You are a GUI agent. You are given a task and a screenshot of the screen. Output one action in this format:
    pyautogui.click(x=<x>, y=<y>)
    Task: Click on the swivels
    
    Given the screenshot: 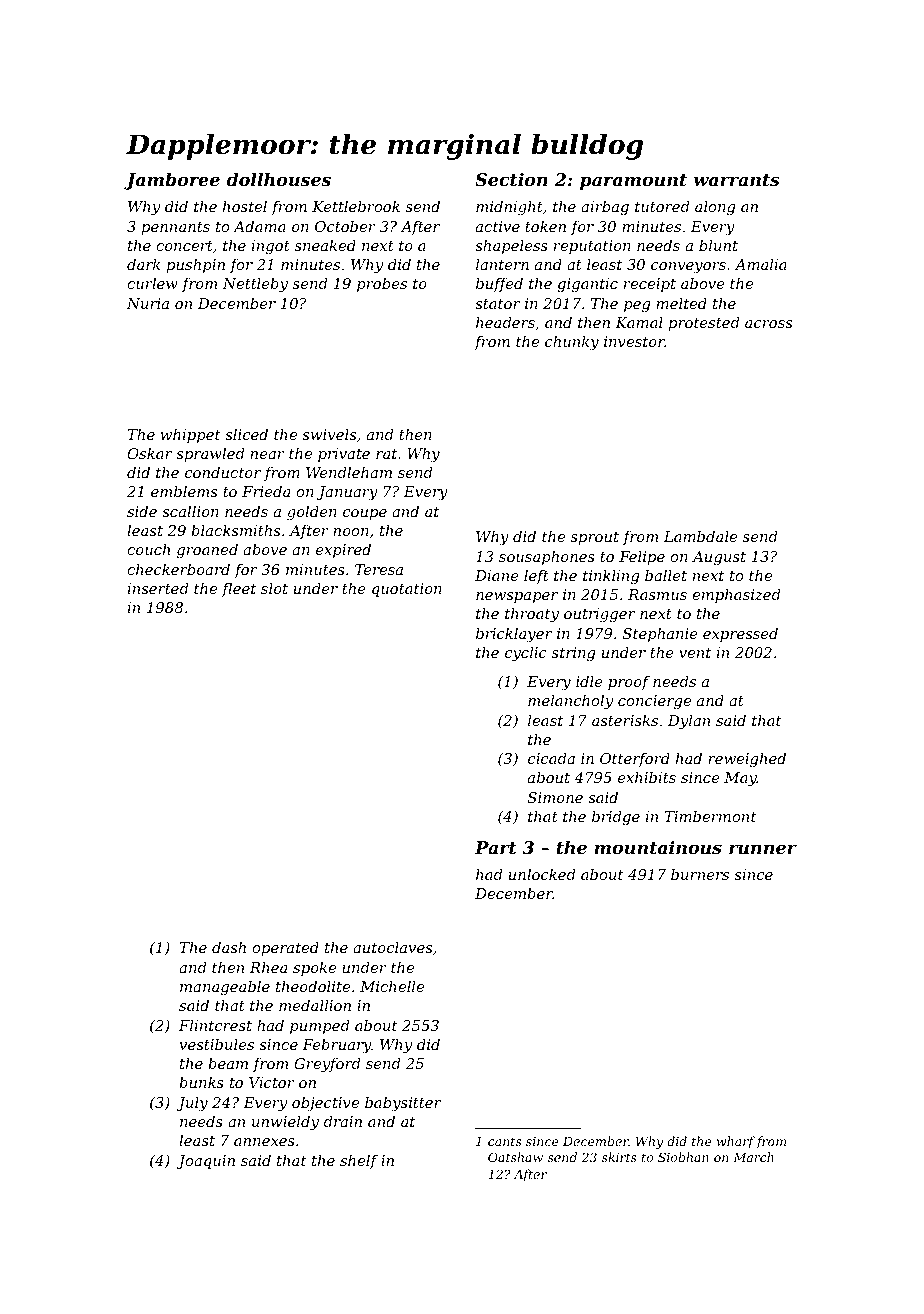 What is the action you would take?
    pyautogui.click(x=329, y=434)
